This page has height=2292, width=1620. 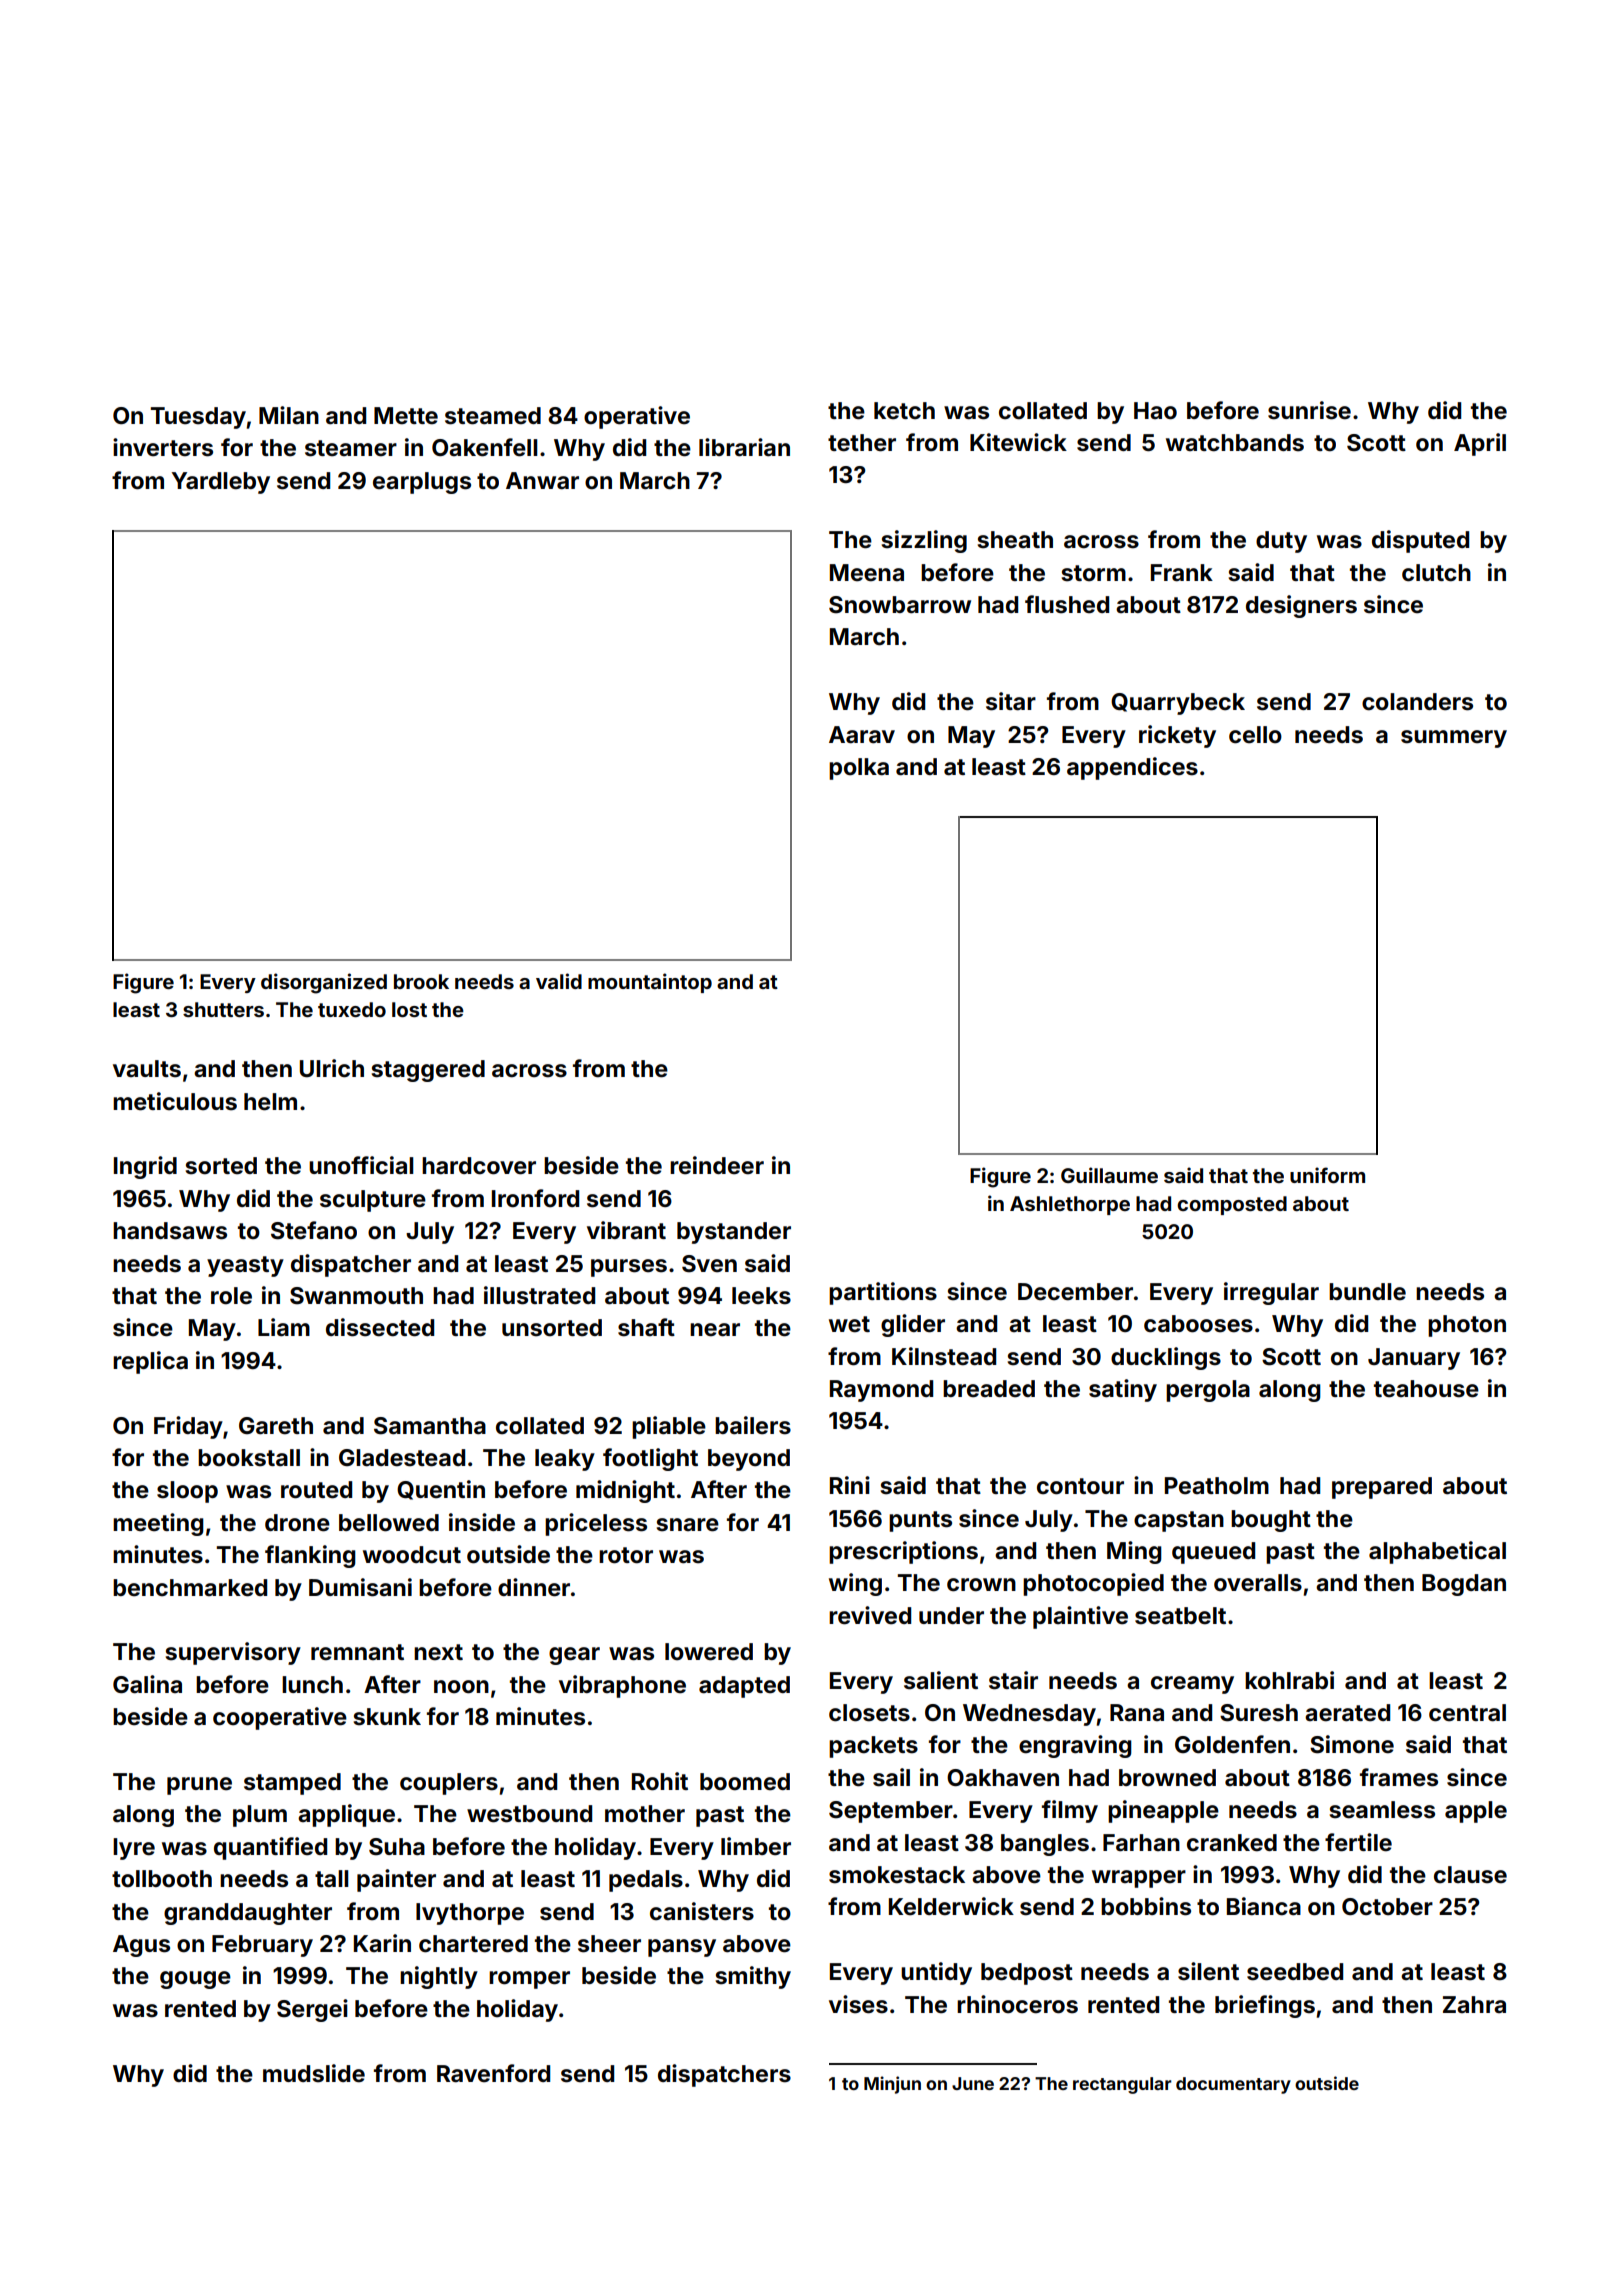 What do you see at coordinates (862, 443) in the page?
I see `tether` at bounding box center [862, 443].
